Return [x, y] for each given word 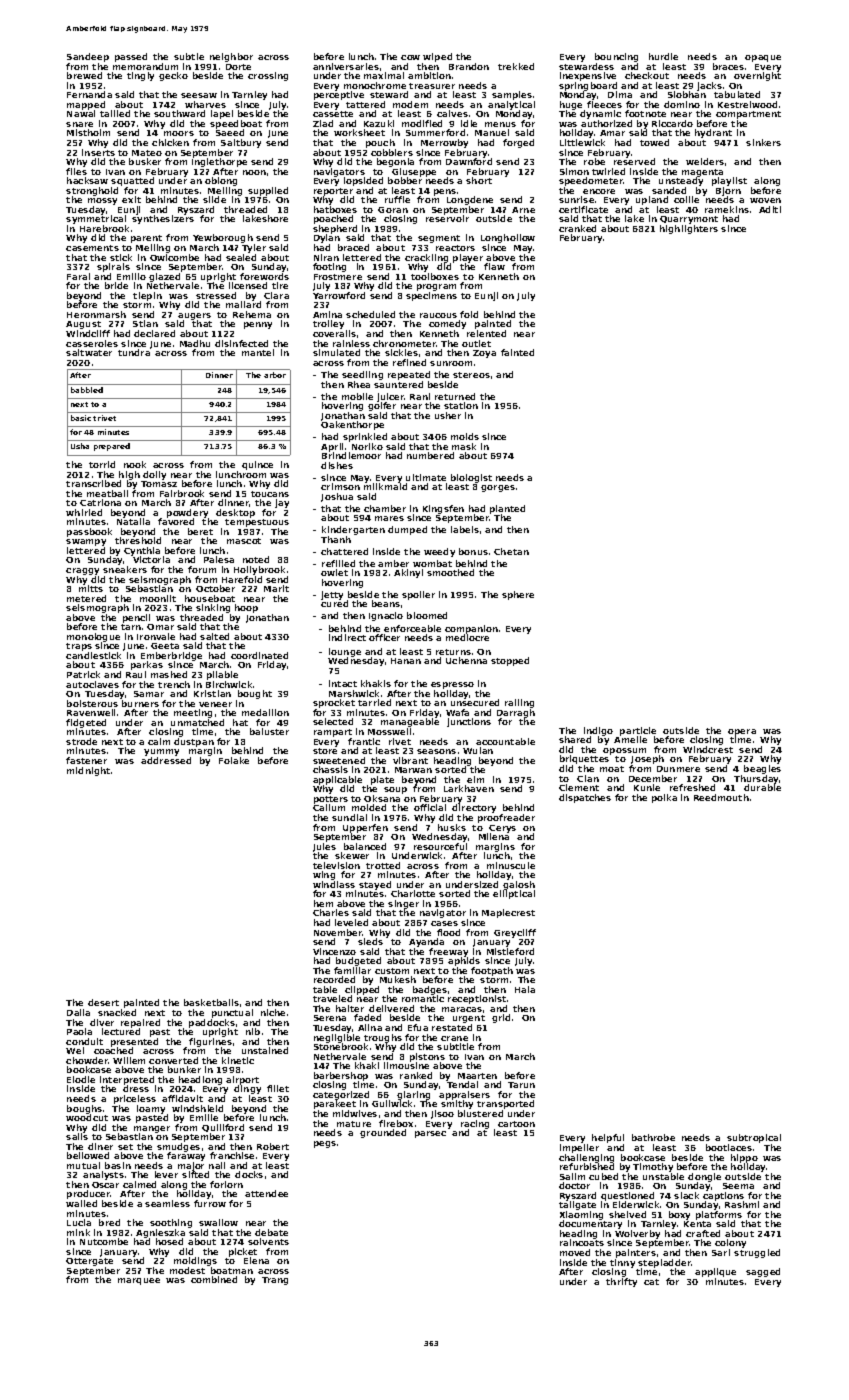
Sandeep [88, 57]
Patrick [83, 674]
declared [154, 333]
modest [187, 1270]
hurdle [663, 56]
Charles [331, 912]
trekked [516, 66]
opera [742, 733]
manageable [410, 723]
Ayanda [426, 942]
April [332, 448]
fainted [517, 352]
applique [715, 1272]
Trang [275, 1281]
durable [762, 787]
